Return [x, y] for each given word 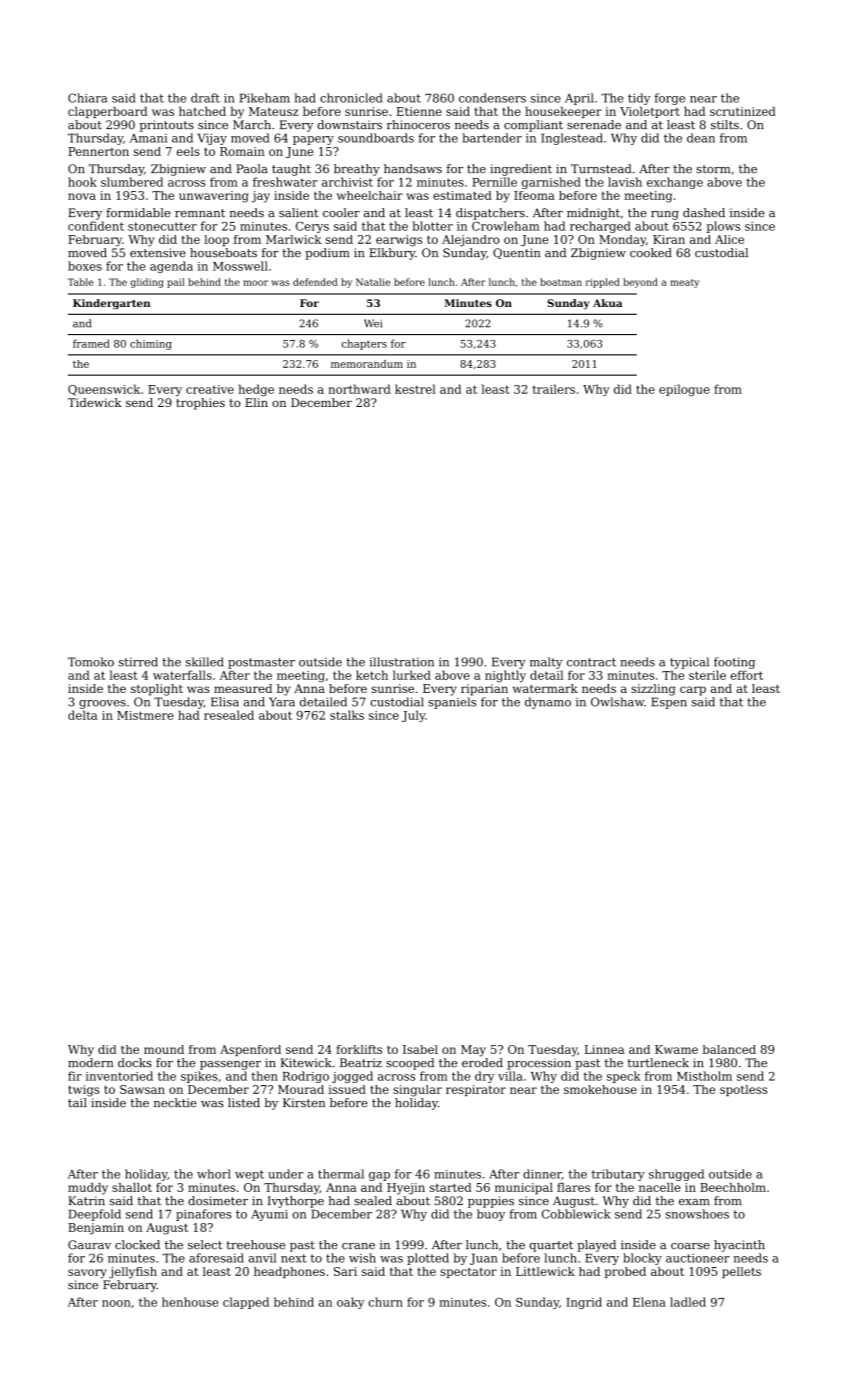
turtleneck [658, 1063]
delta [83, 715]
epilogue [684, 390]
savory [87, 1274]
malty [546, 663]
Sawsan [142, 1089]
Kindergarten [112, 304]
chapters [364, 344]
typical [689, 663]
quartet [551, 1246]
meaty [684, 283]
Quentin [517, 253]
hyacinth [739, 1246]
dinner [542, 1174]
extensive [158, 253]
